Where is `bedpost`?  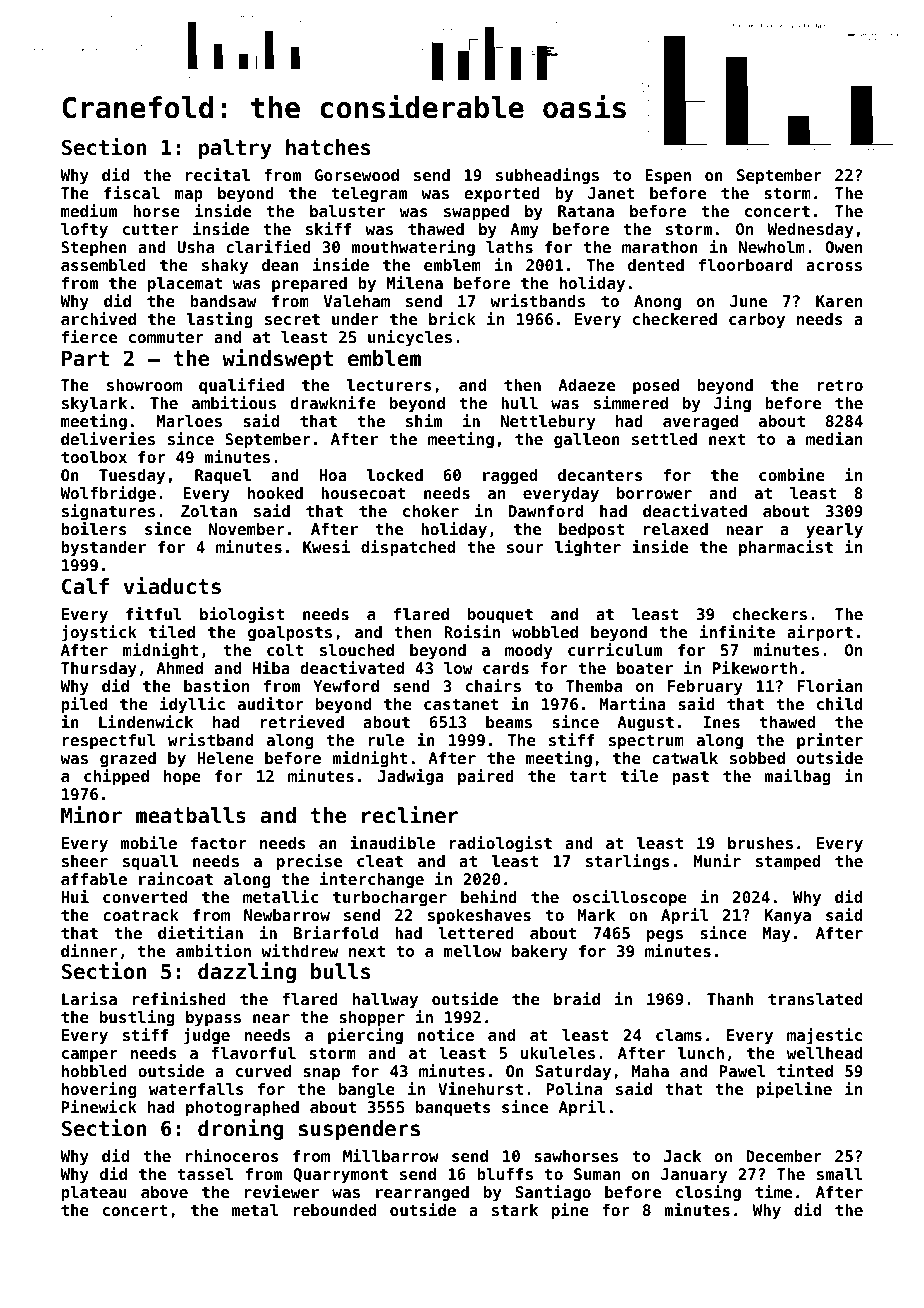
bedpost is located at coordinates (591, 531).
